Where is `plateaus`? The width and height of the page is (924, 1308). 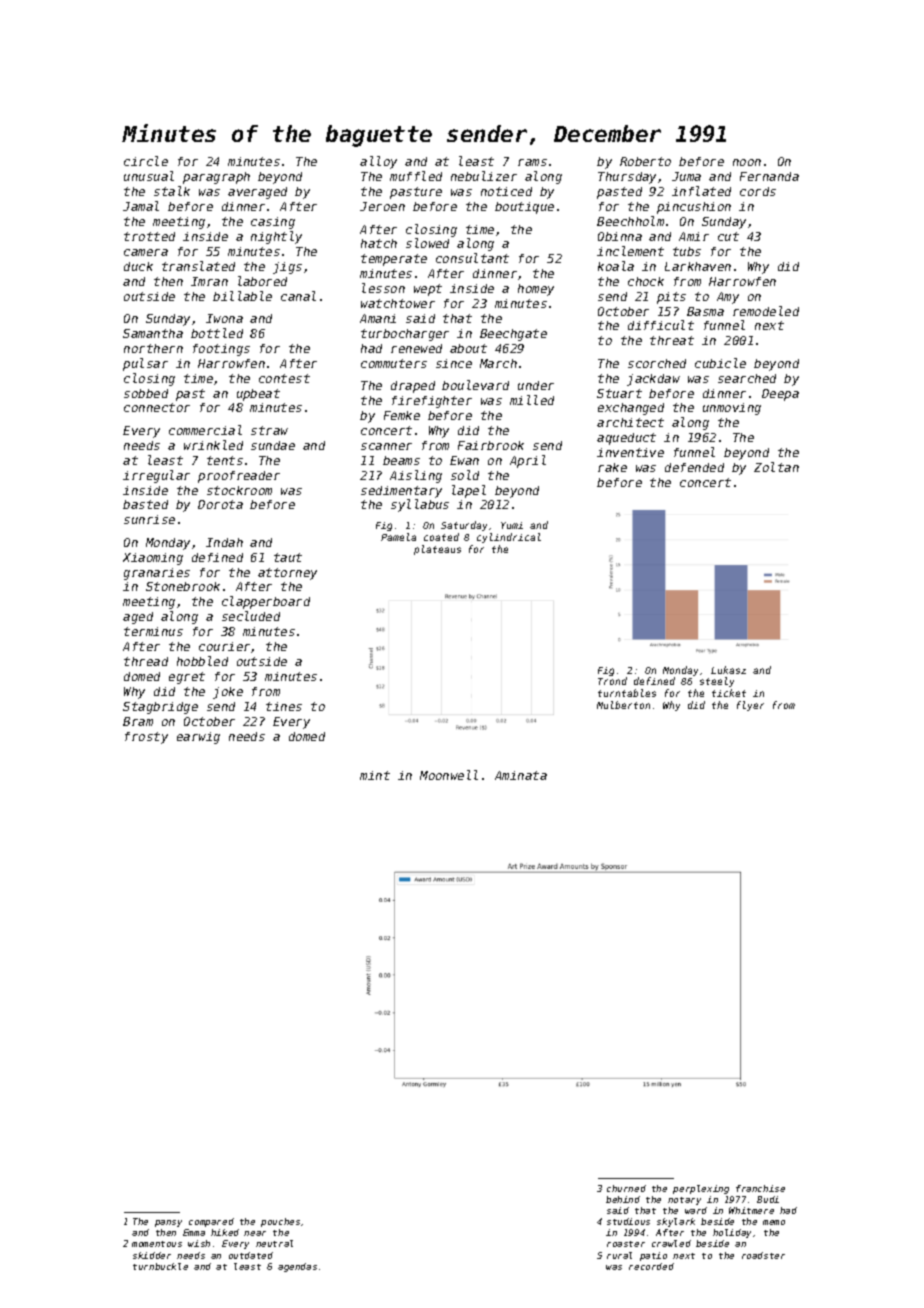 plateaus is located at coordinates (437, 550).
